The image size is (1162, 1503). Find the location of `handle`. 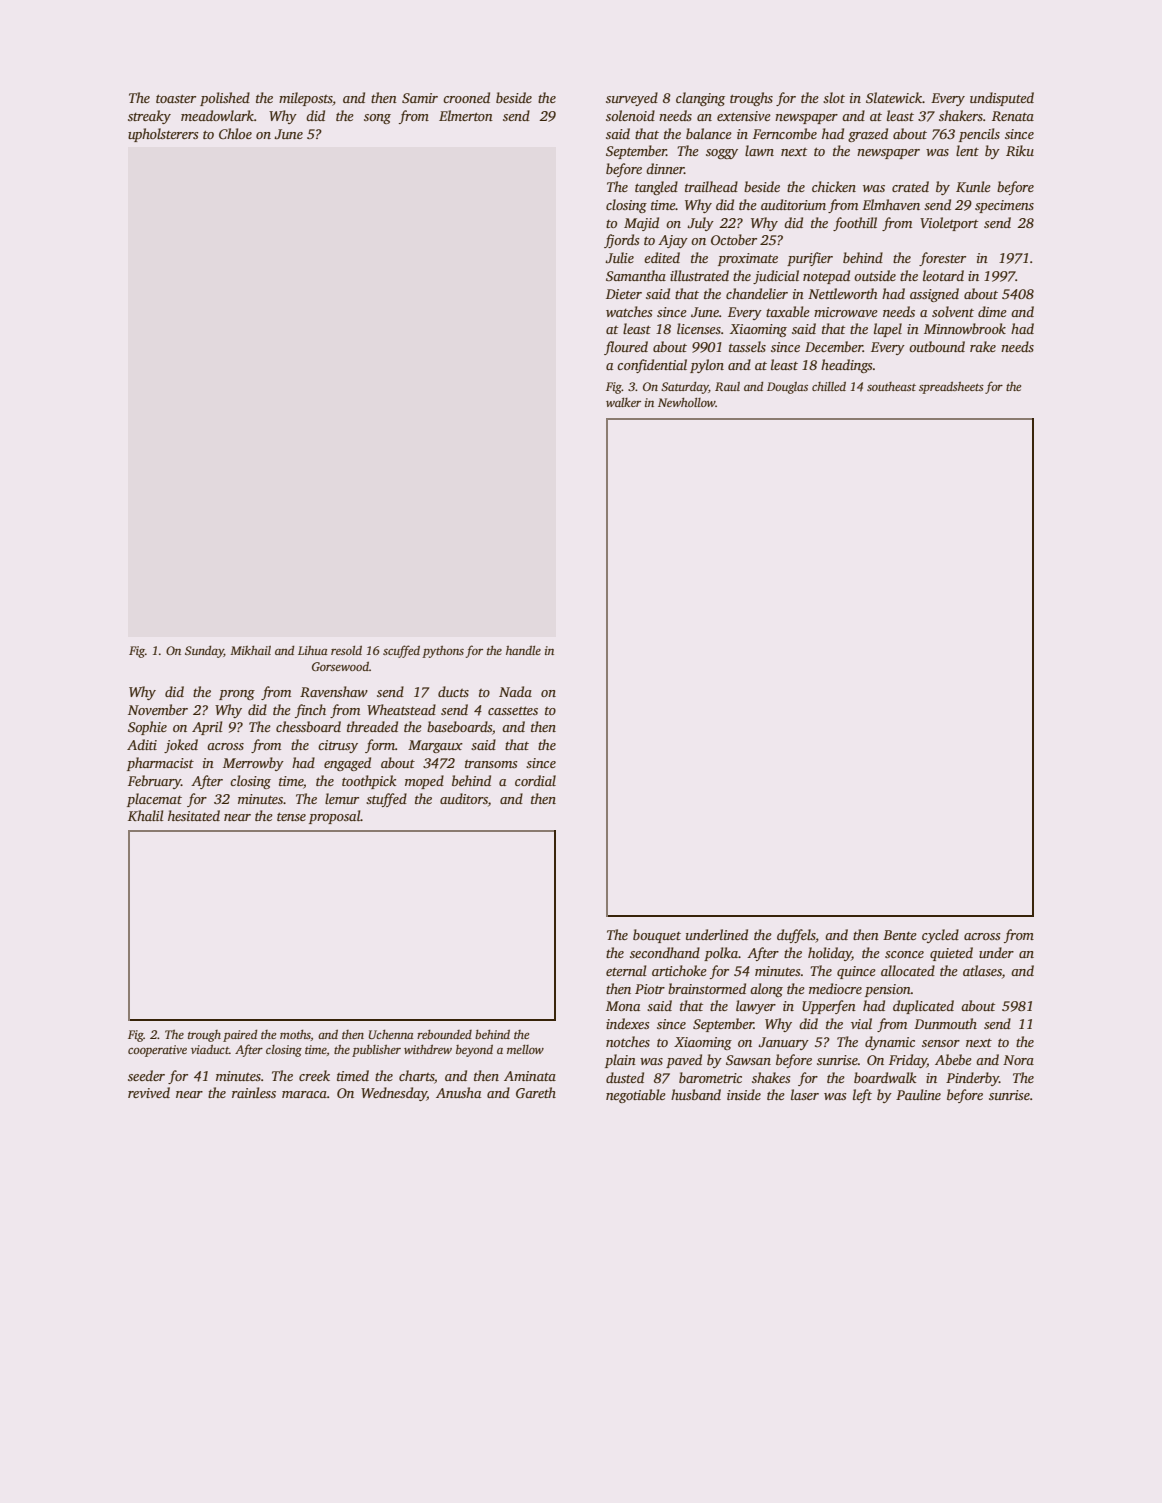

handle is located at coordinates (523, 650).
